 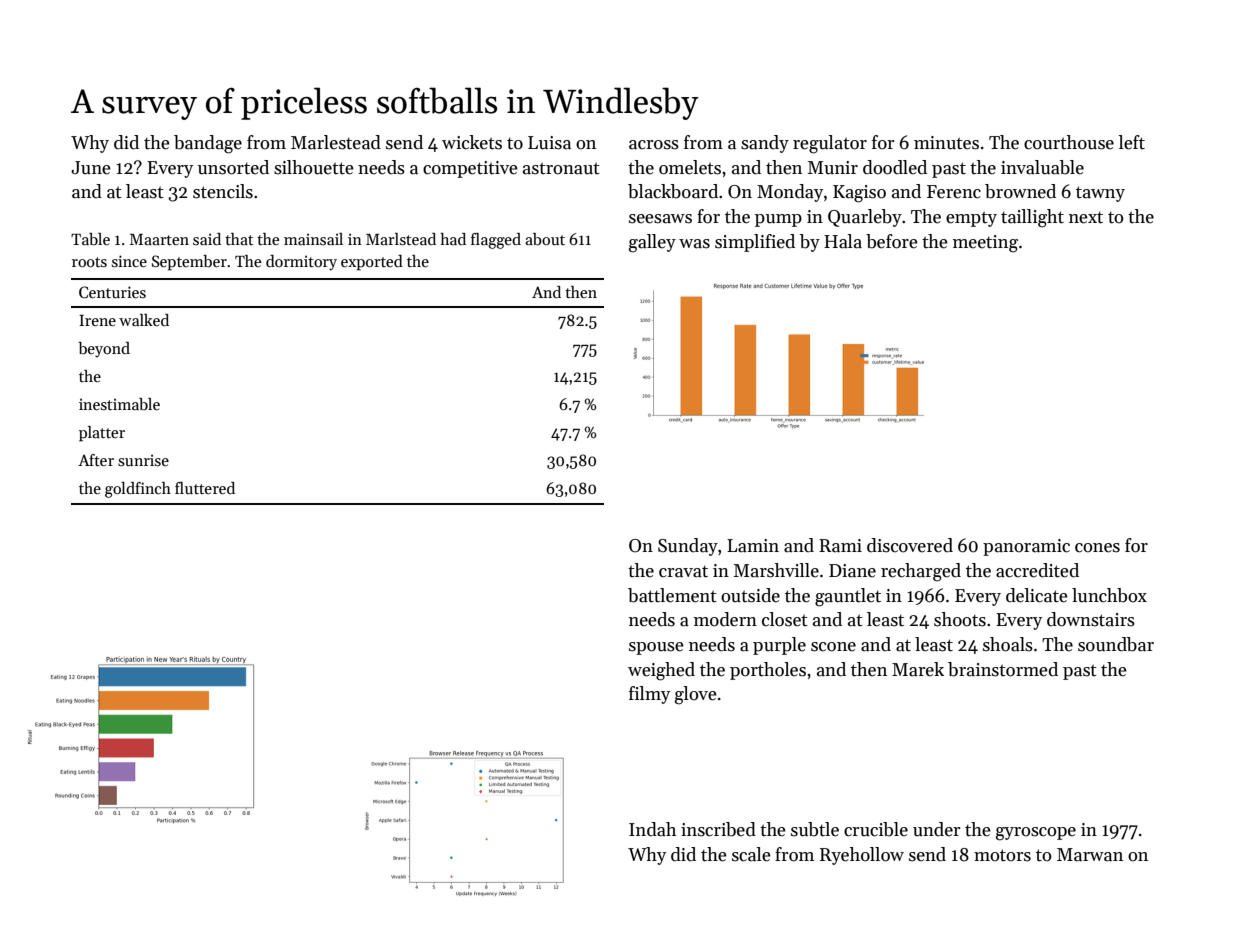 I want to click on wickets, so click(x=472, y=142).
